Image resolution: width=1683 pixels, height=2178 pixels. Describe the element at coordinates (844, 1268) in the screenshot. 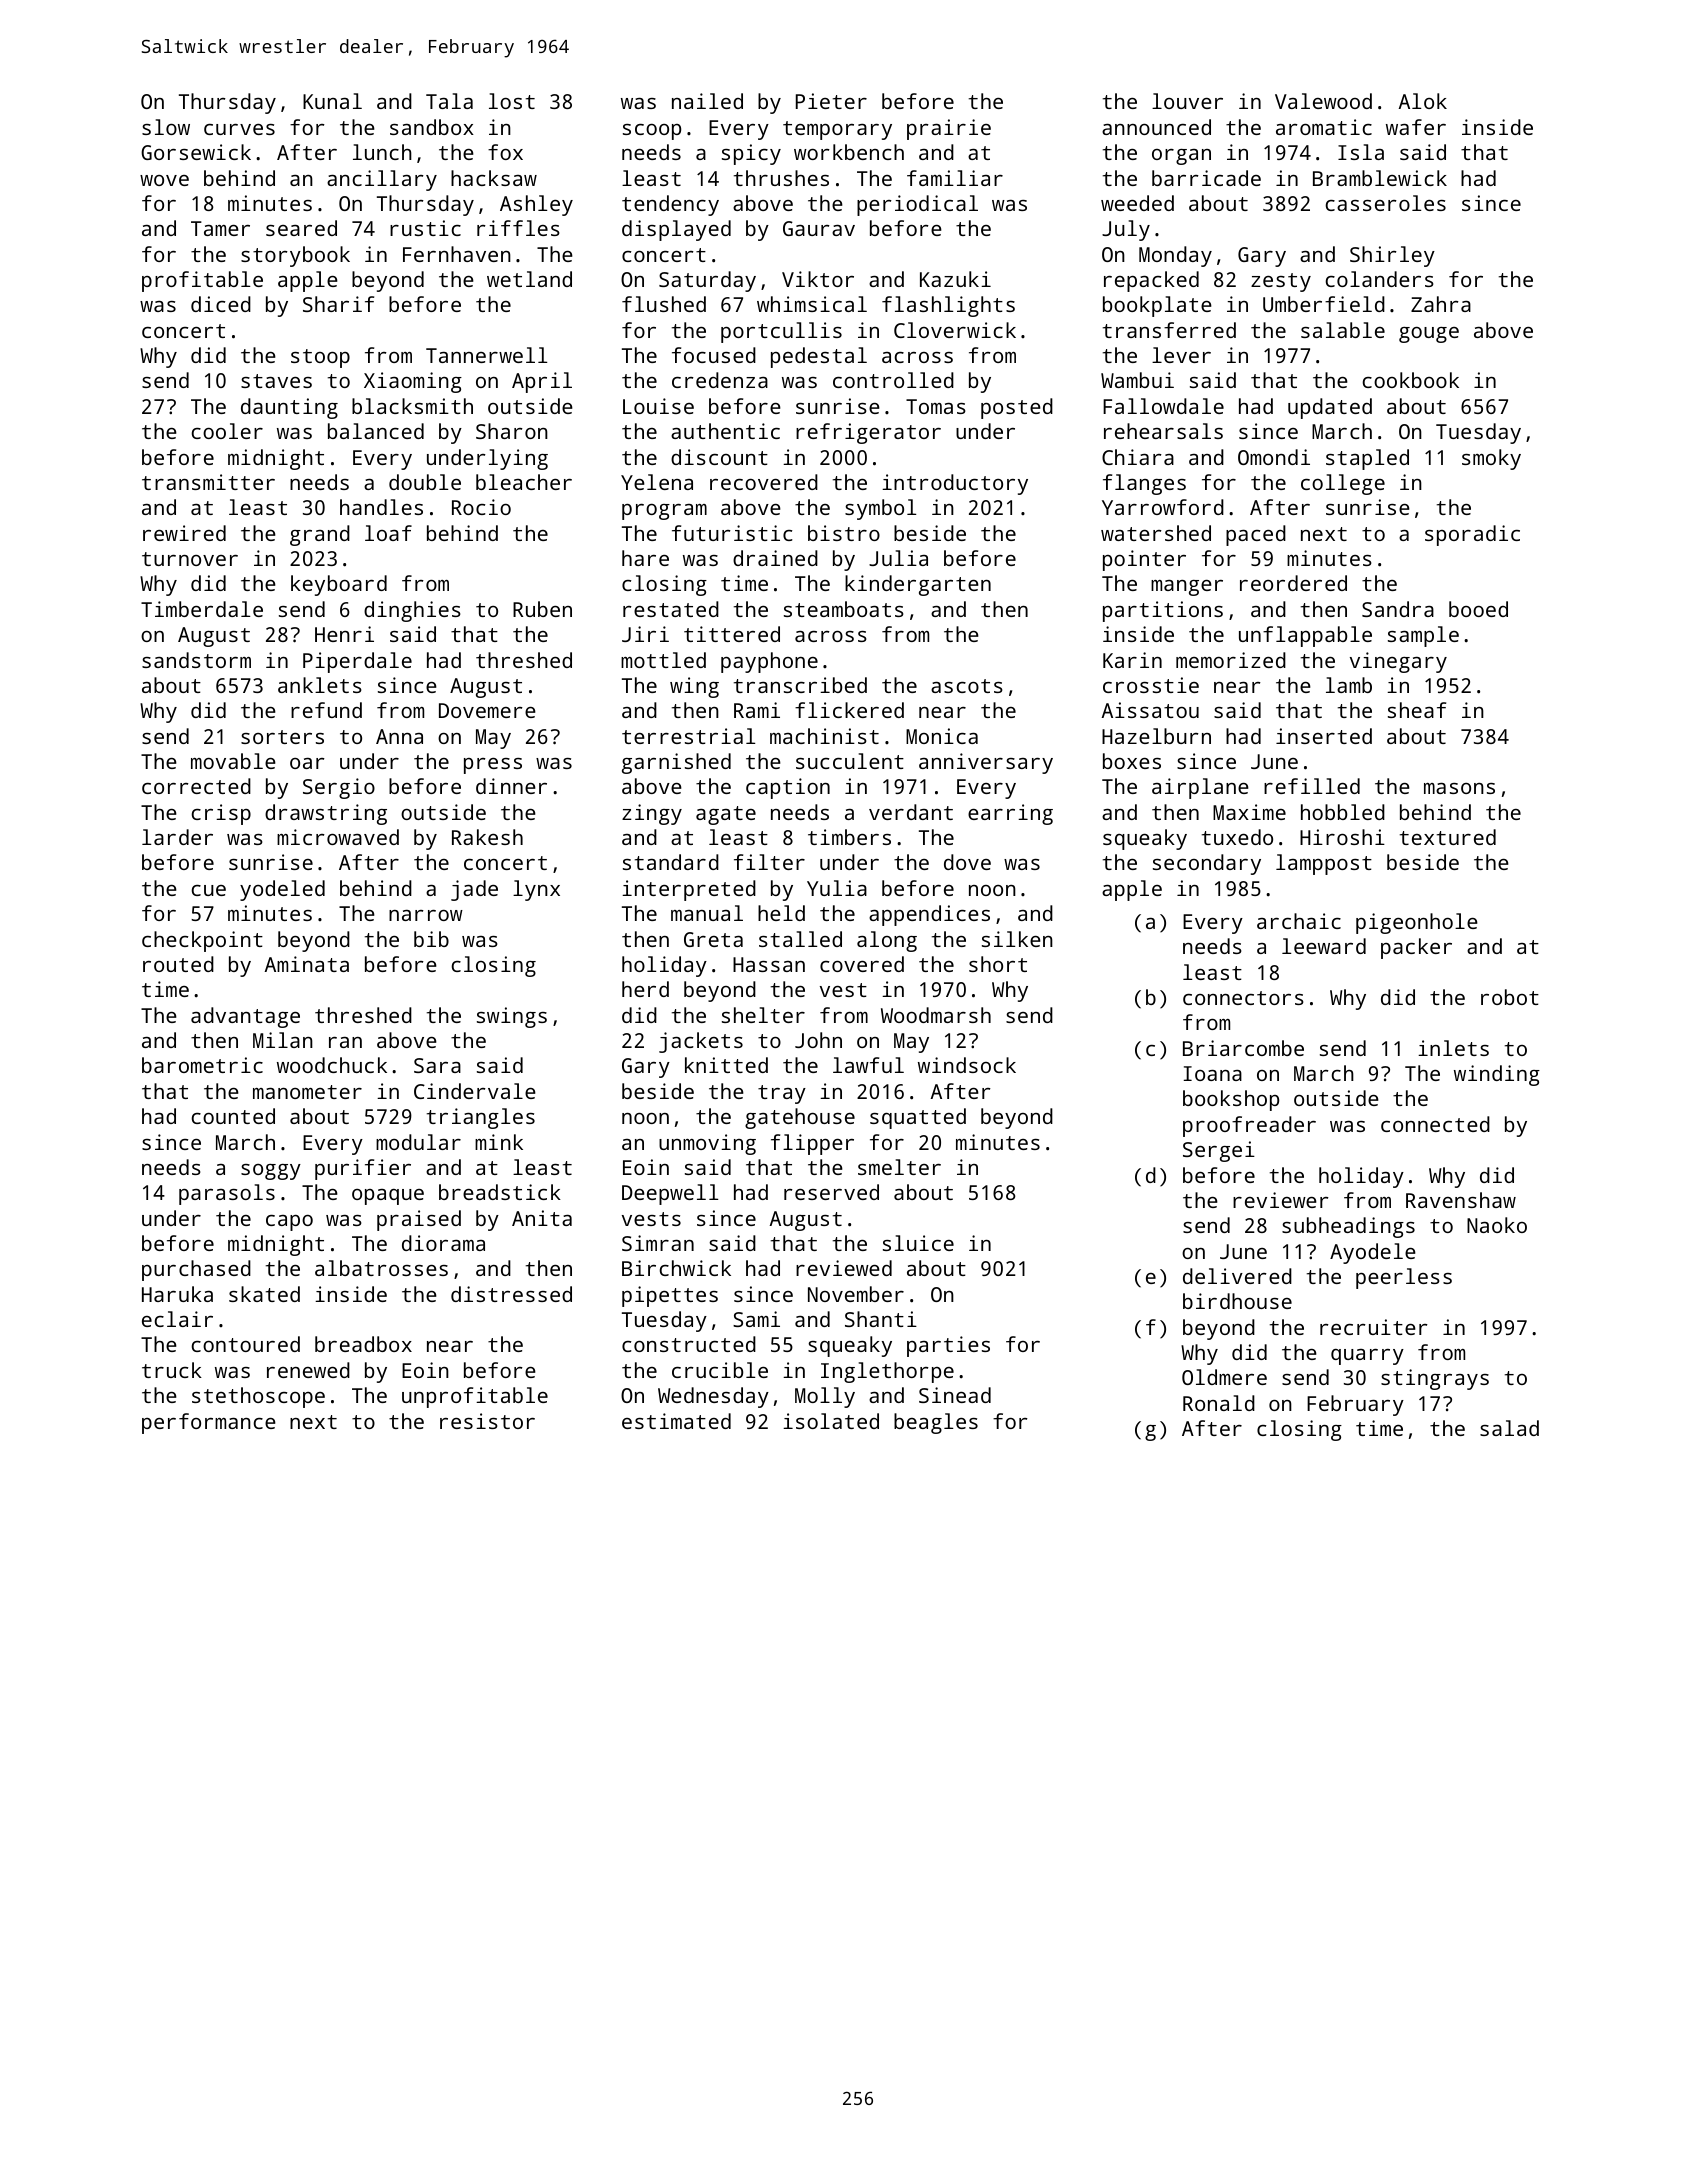

I see `reviewed` at that location.
